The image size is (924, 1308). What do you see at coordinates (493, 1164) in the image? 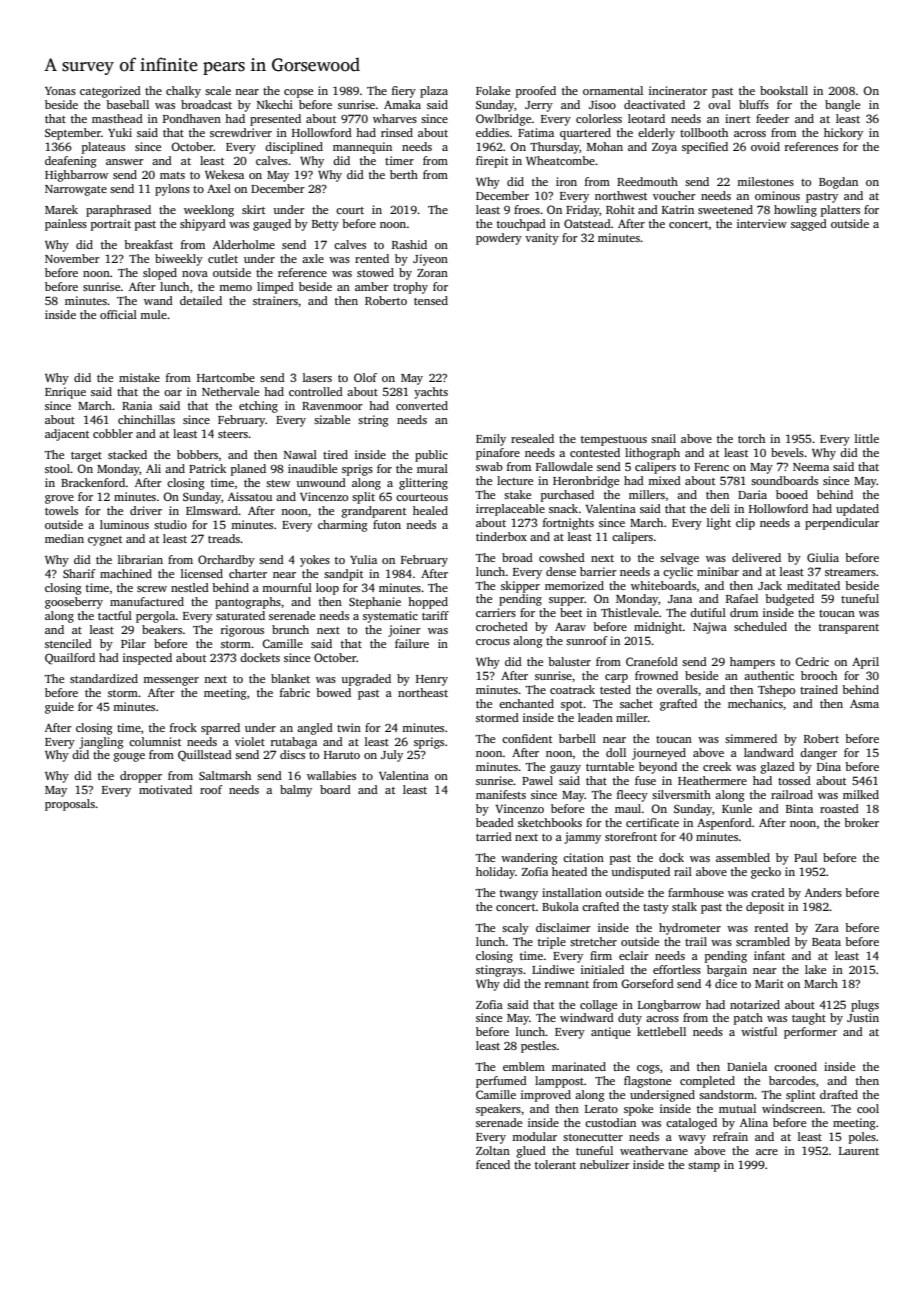
I see `fenced` at bounding box center [493, 1164].
